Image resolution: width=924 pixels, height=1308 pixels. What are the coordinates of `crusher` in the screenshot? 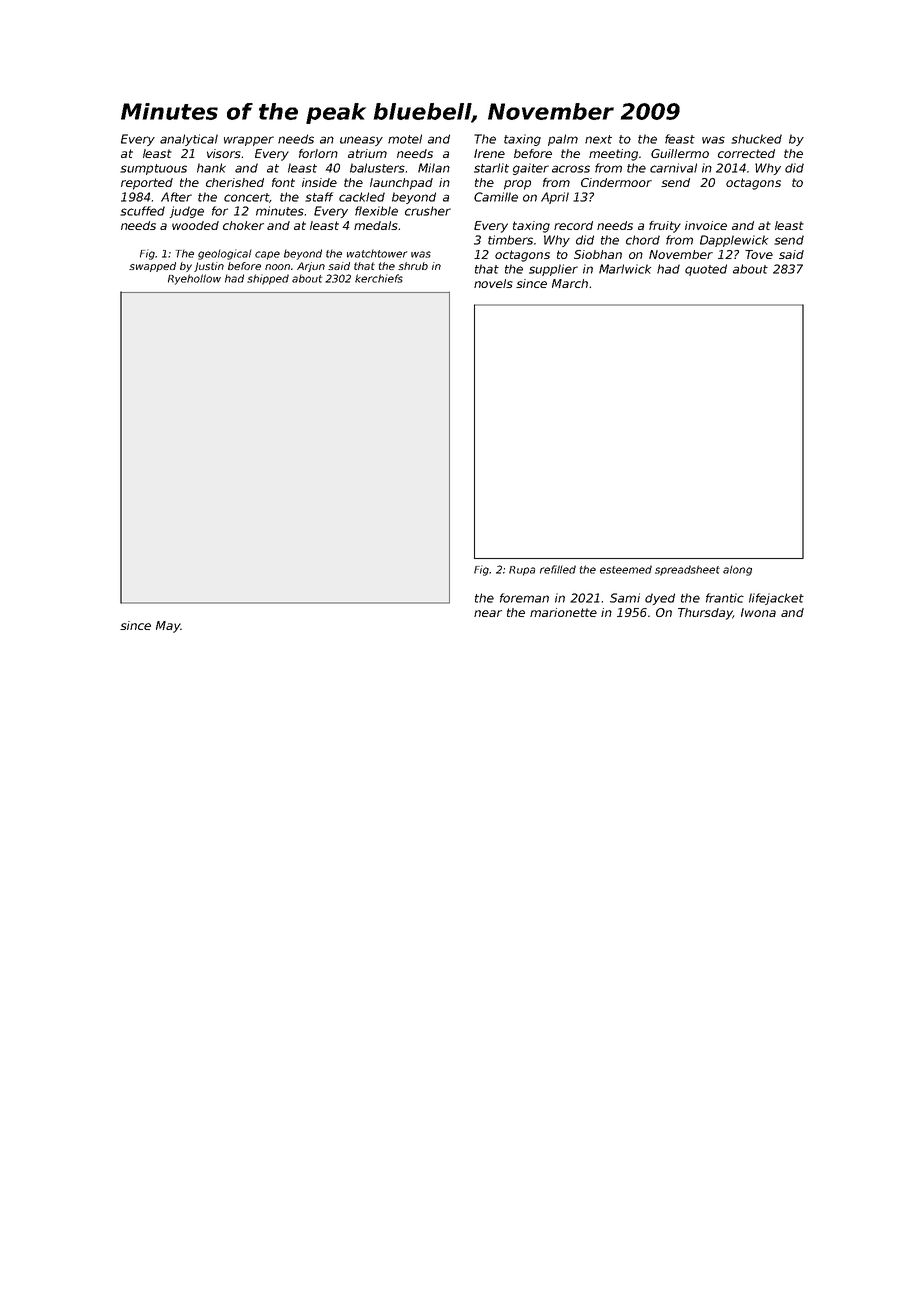 It's located at (428, 211).
